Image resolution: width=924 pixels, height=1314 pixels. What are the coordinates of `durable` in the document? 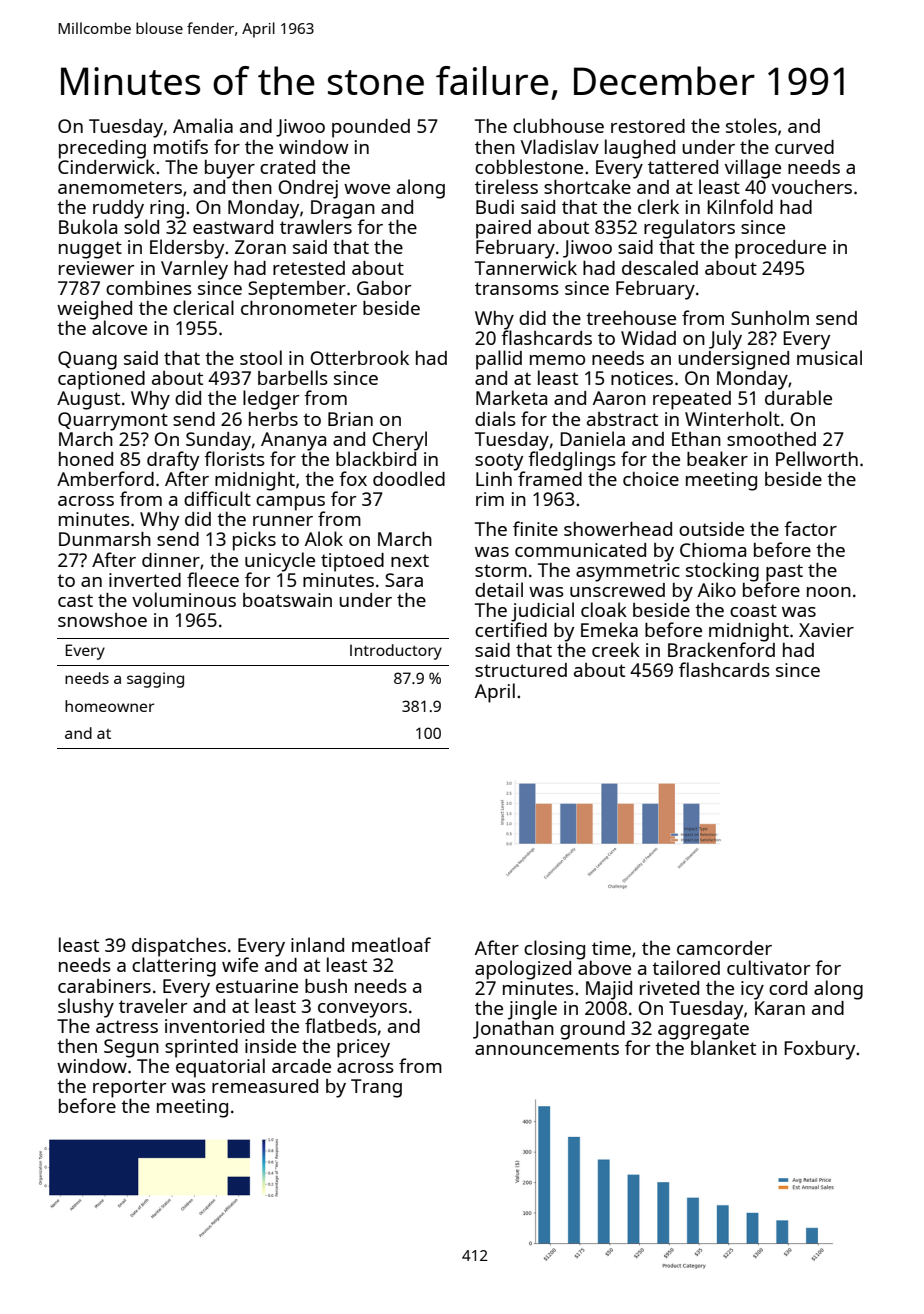 It's located at (798, 397).
